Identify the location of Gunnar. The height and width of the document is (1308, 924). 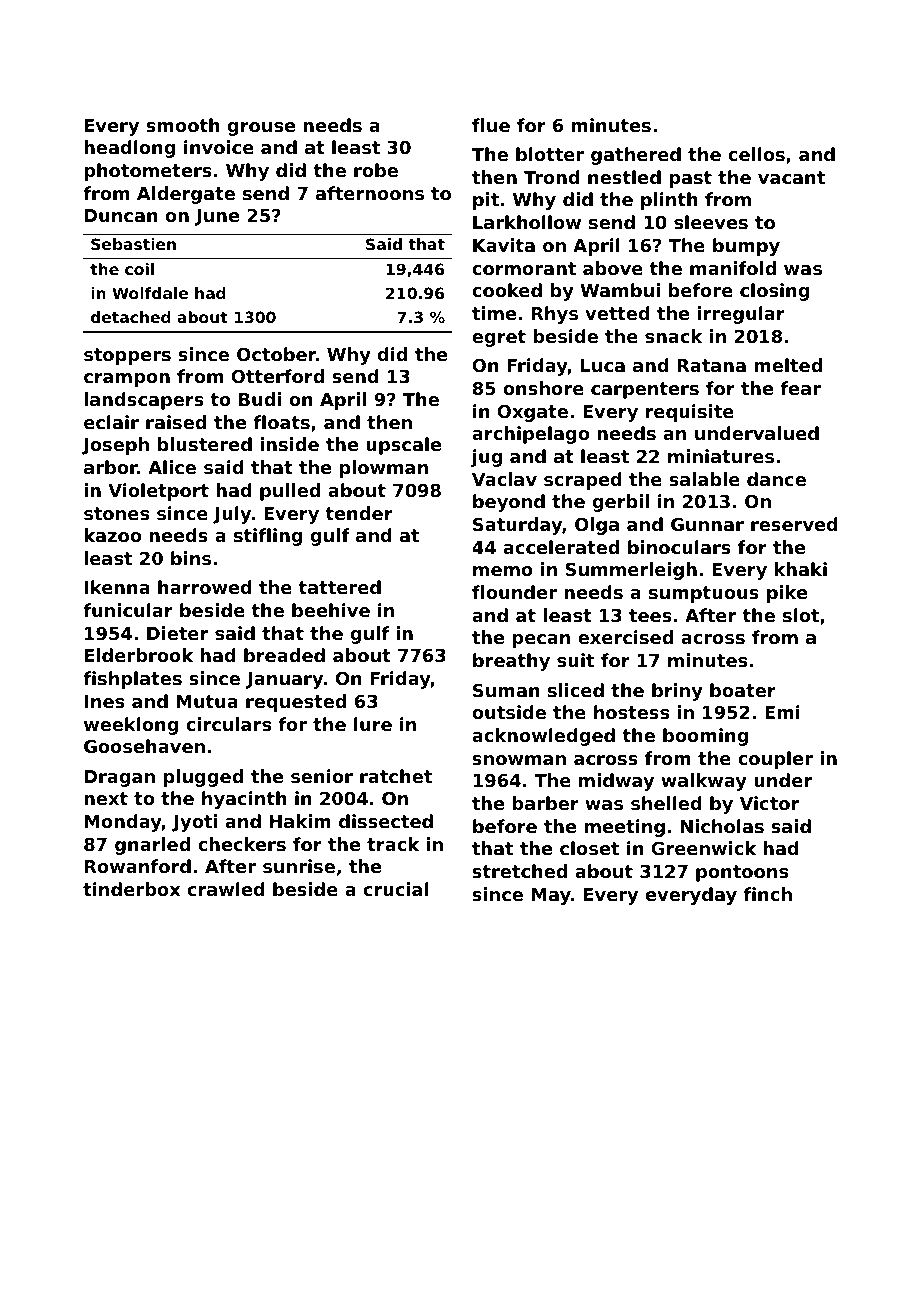
(707, 524).
